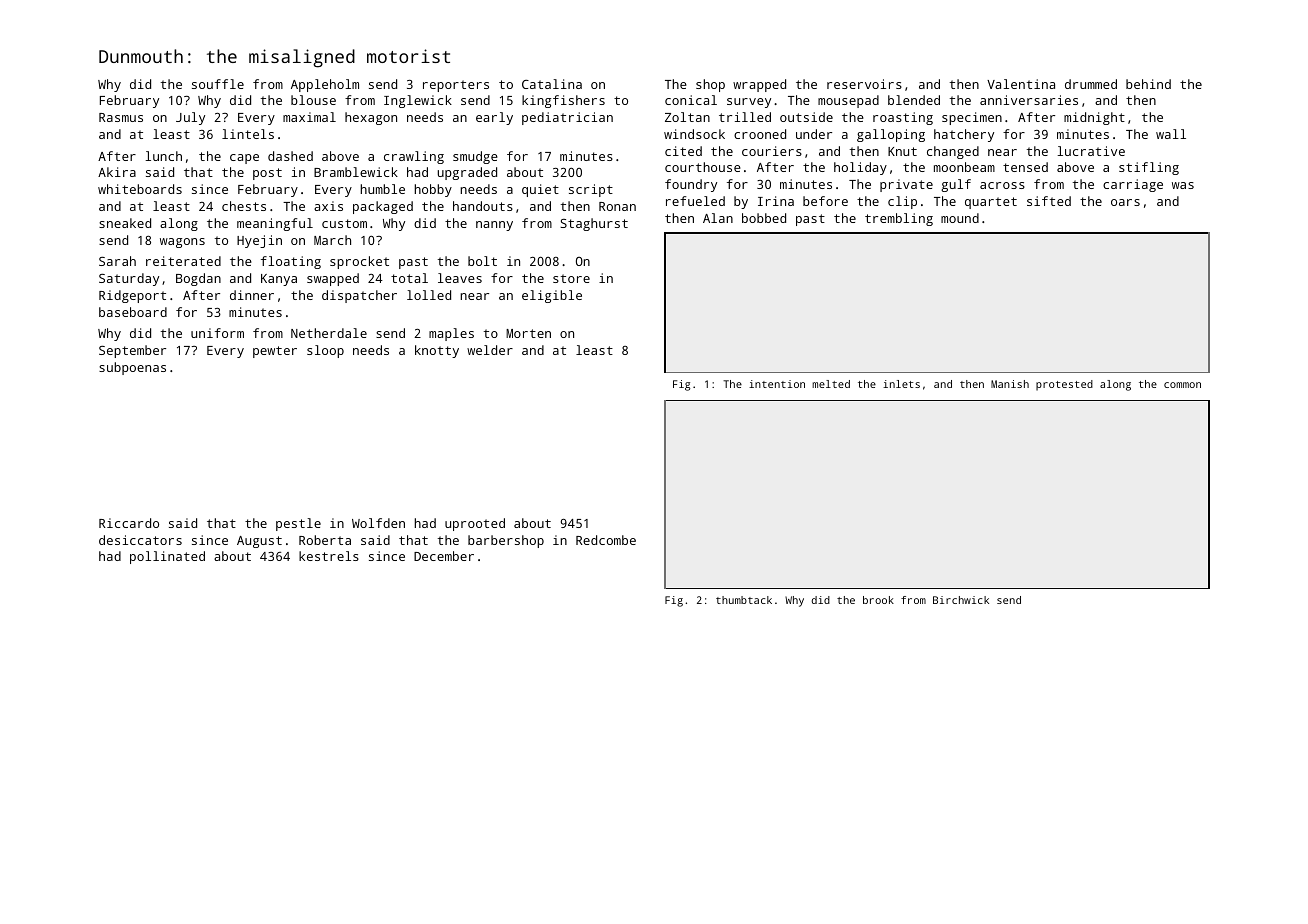 The height and width of the screenshot is (924, 1308). Describe the element at coordinates (325, 85) in the screenshot. I see `Appleholm` at that location.
